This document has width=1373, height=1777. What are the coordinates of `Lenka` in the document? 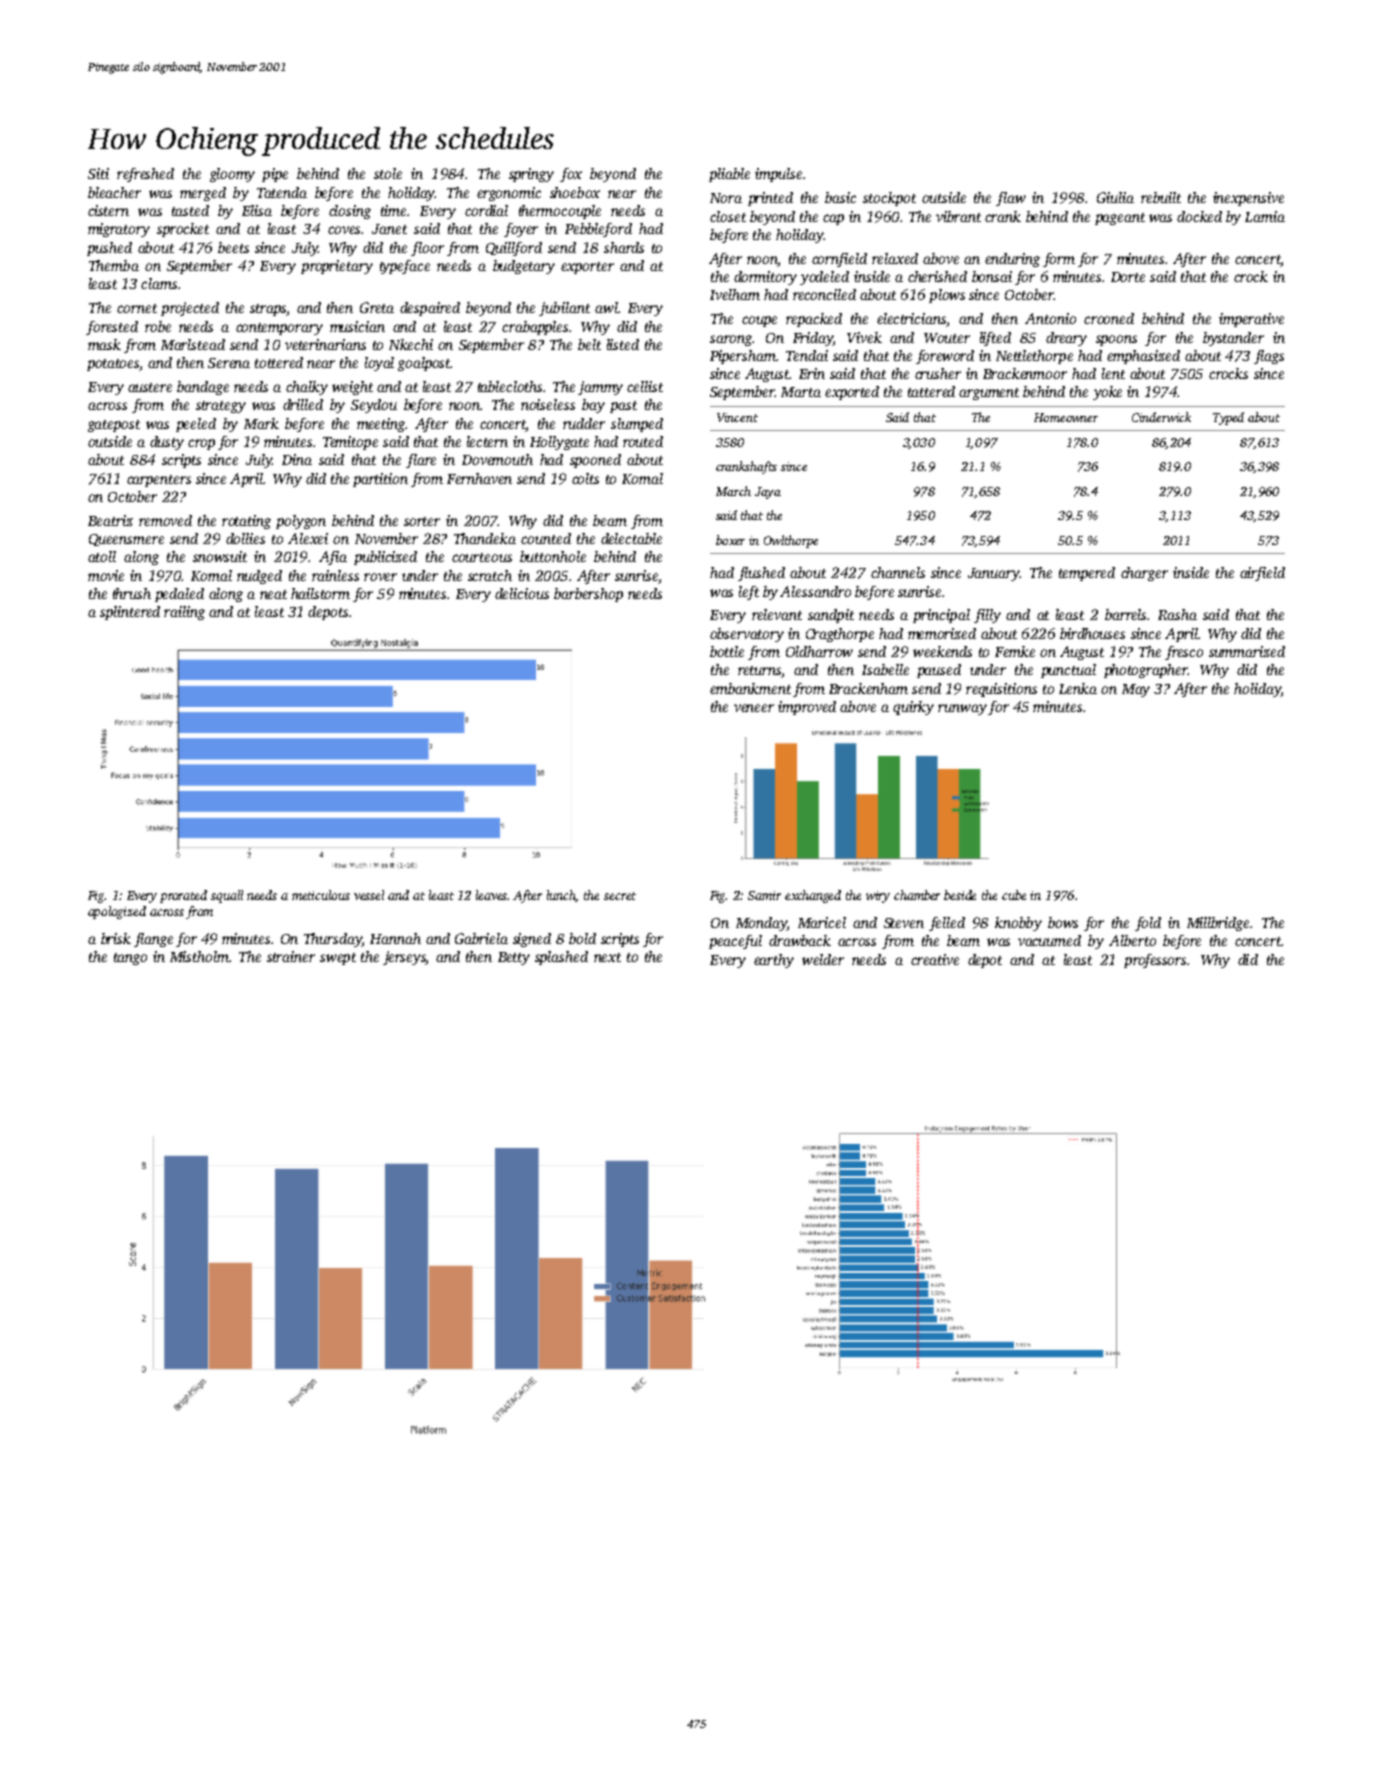 It's located at (1078, 688).
